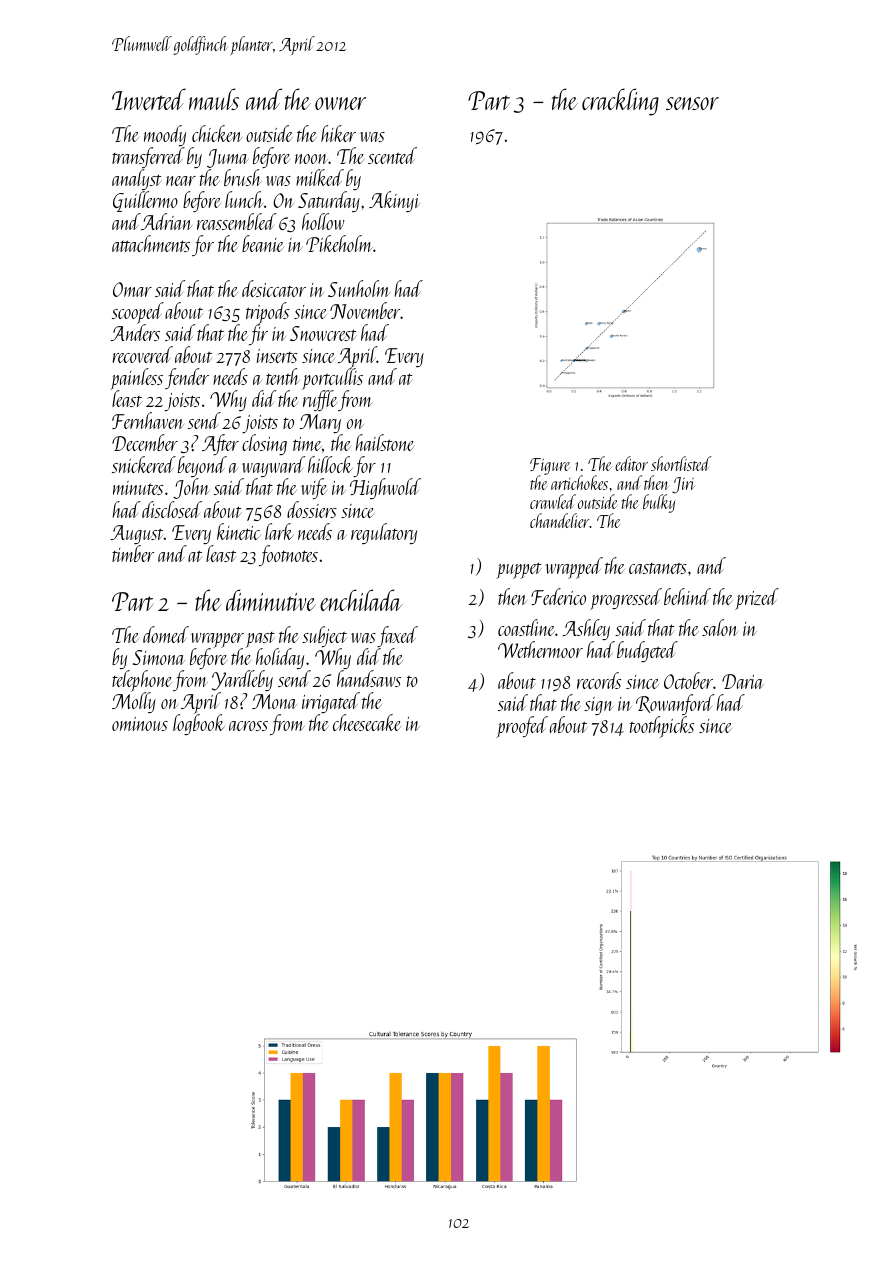  What do you see at coordinates (191, 489) in the document?
I see `John` at bounding box center [191, 489].
